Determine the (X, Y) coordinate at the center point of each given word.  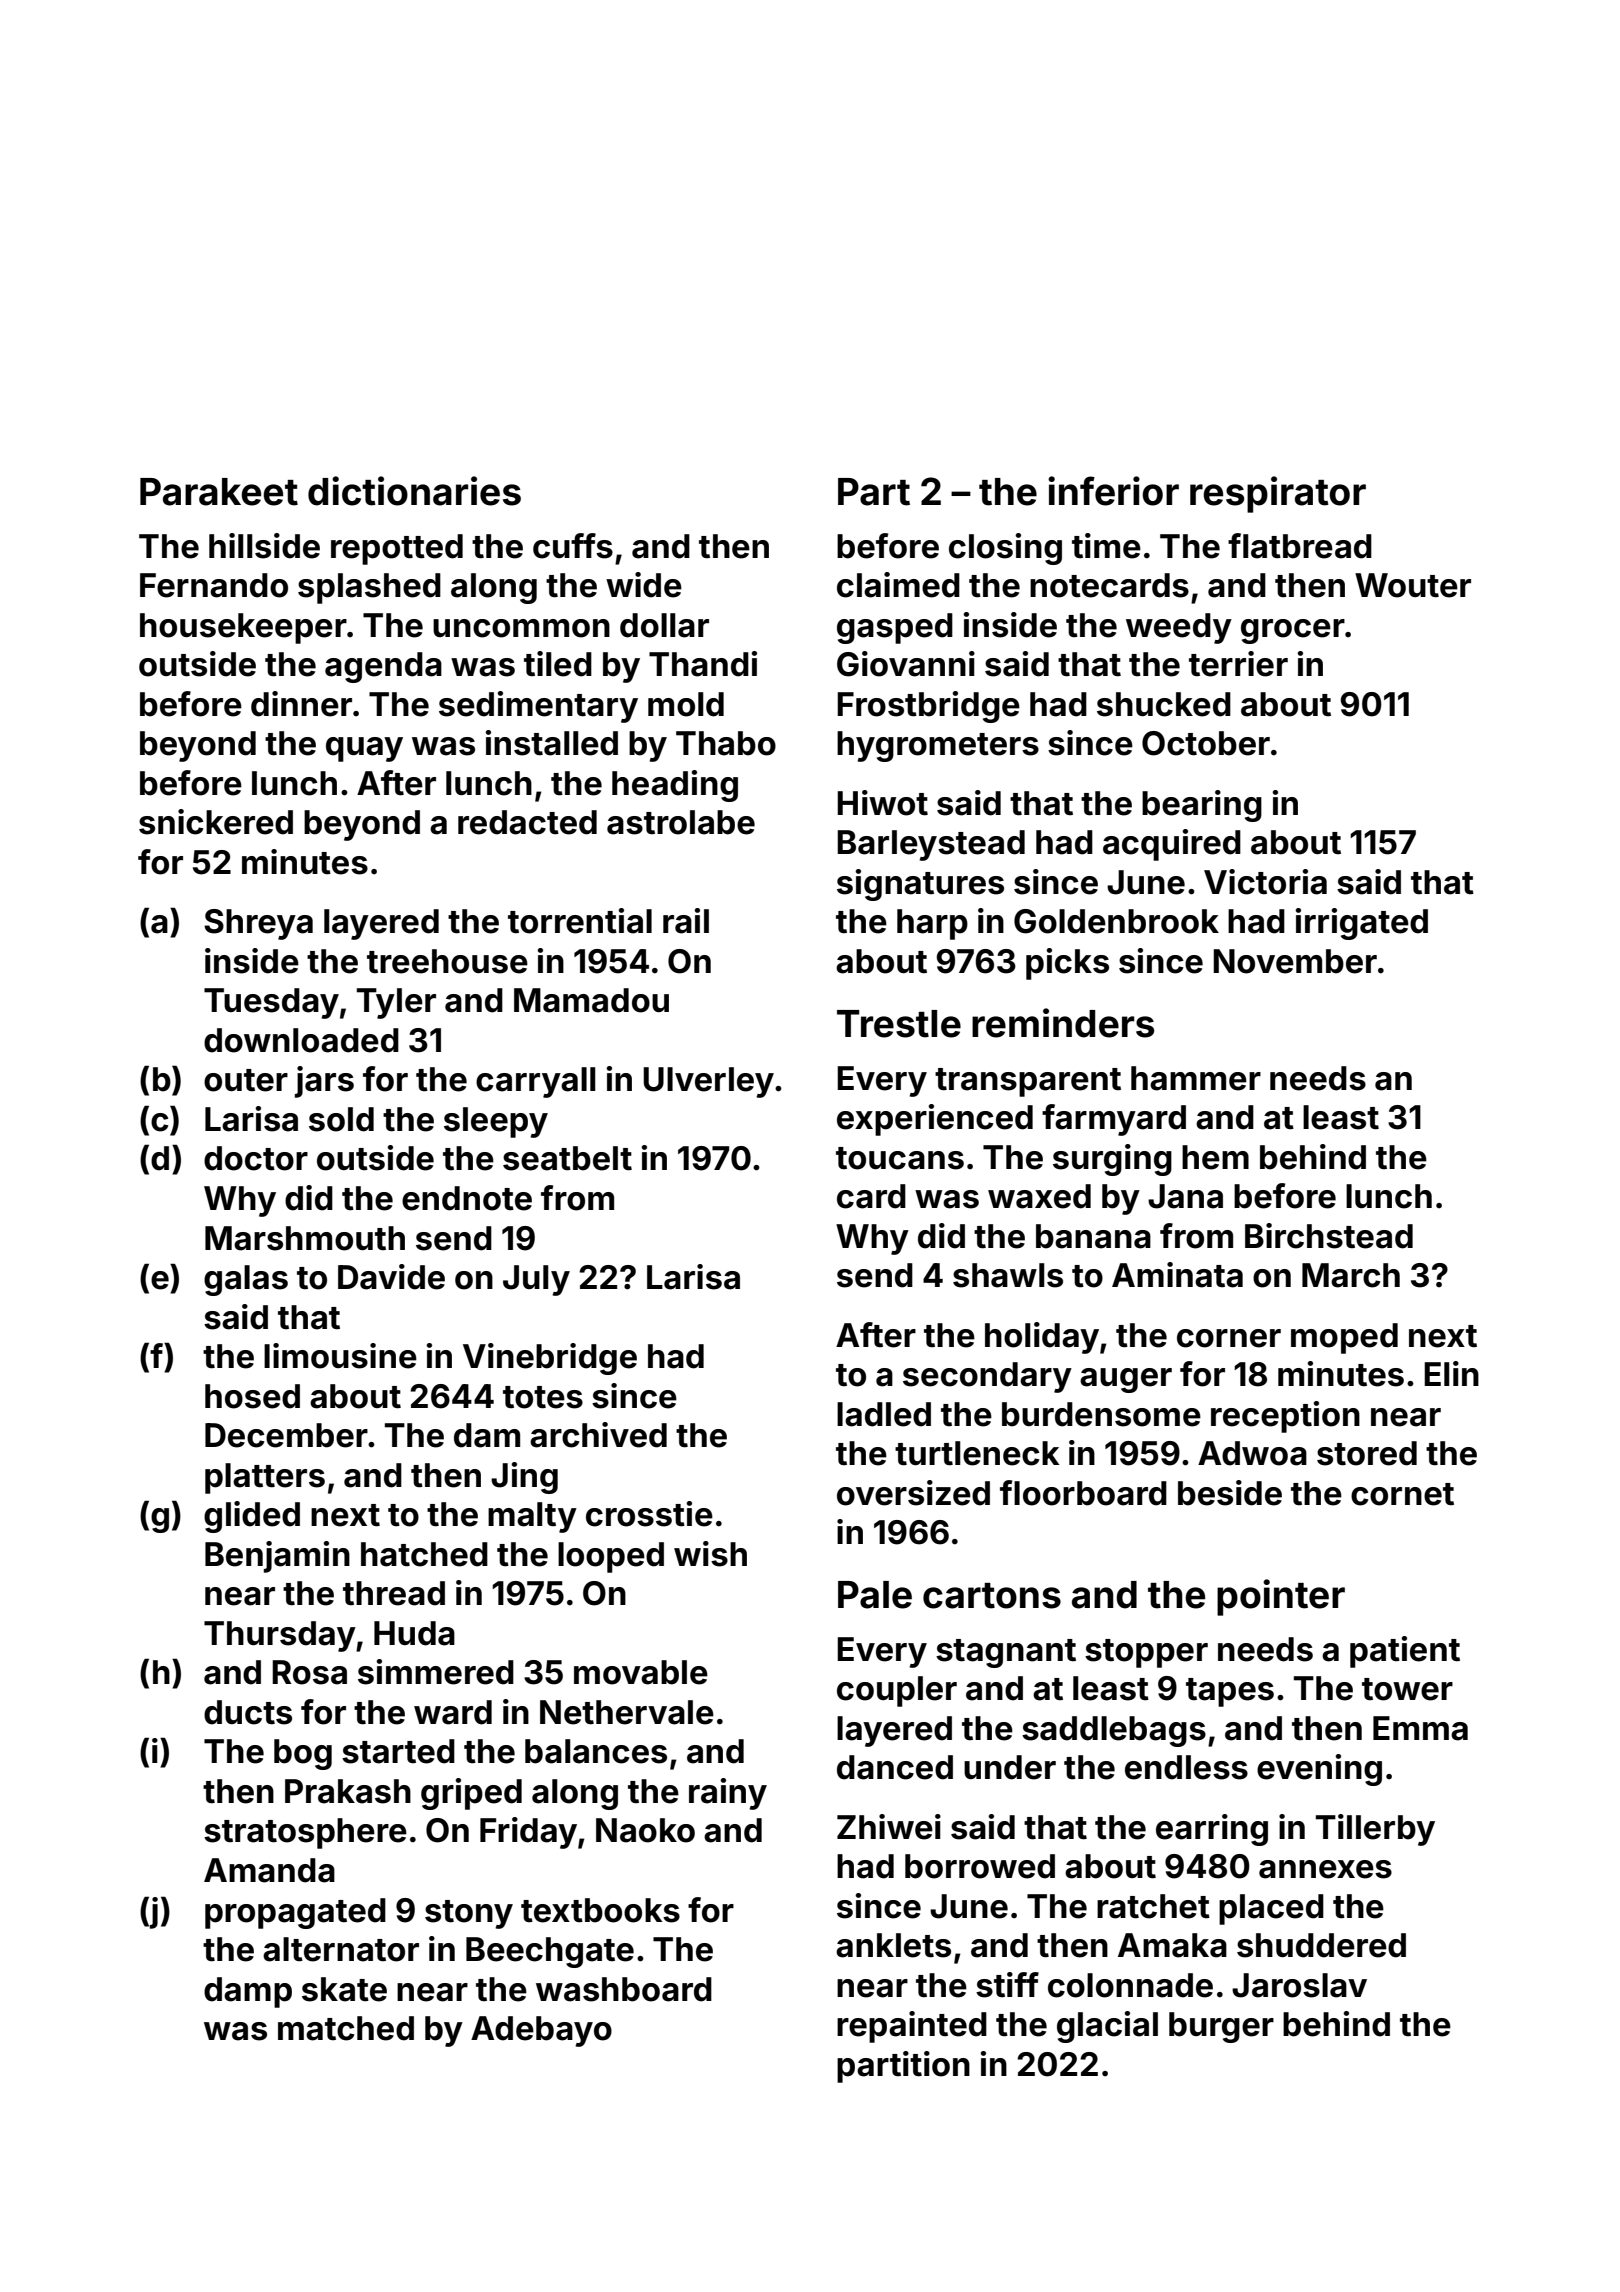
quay (364, 749)
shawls (1008, 1275)
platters (265, 1478)
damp (248, 1992)
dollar (664, 625)
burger (1221, 2027)
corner (1229, 1338)
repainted (912, 2027)
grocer (1293, 631)
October (1206, 743)
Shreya (258, 924)
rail (686, 921)
